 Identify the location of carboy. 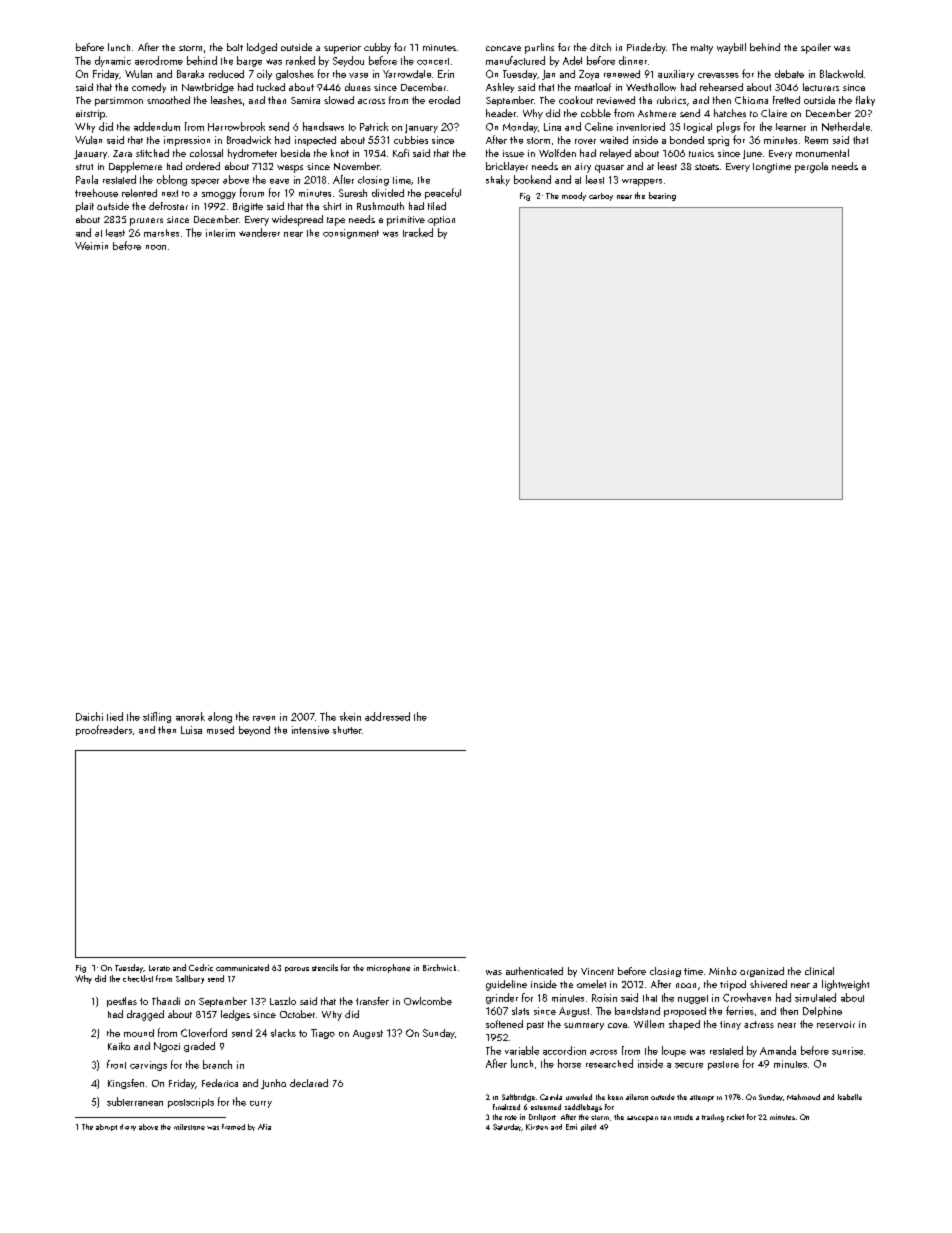
(601, 197).
